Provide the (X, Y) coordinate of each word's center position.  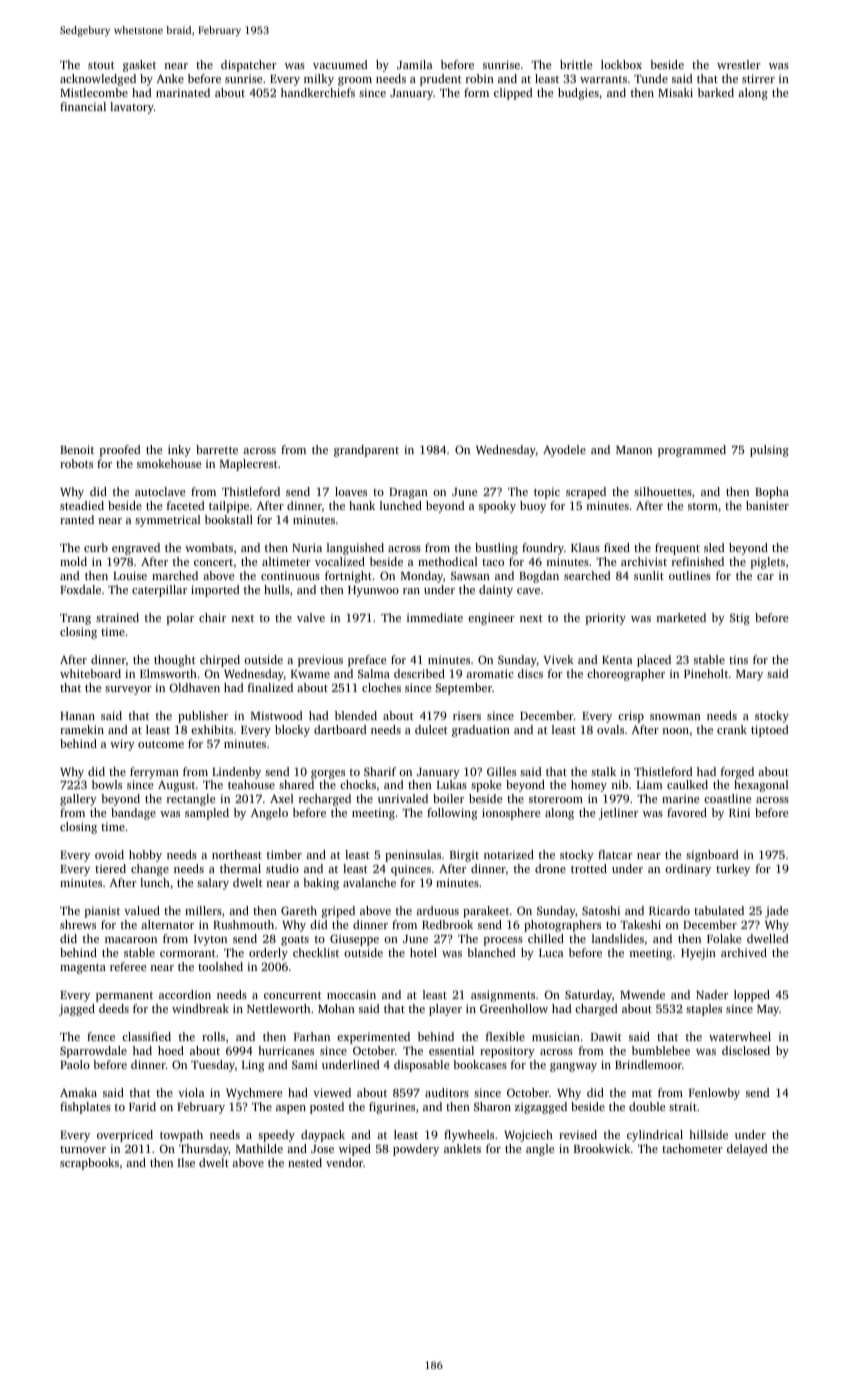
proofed (120, 451)
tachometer (692, 1148)
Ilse (186, 1162)
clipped (513, 94)
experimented (373, 1038)
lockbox (621, 64)
